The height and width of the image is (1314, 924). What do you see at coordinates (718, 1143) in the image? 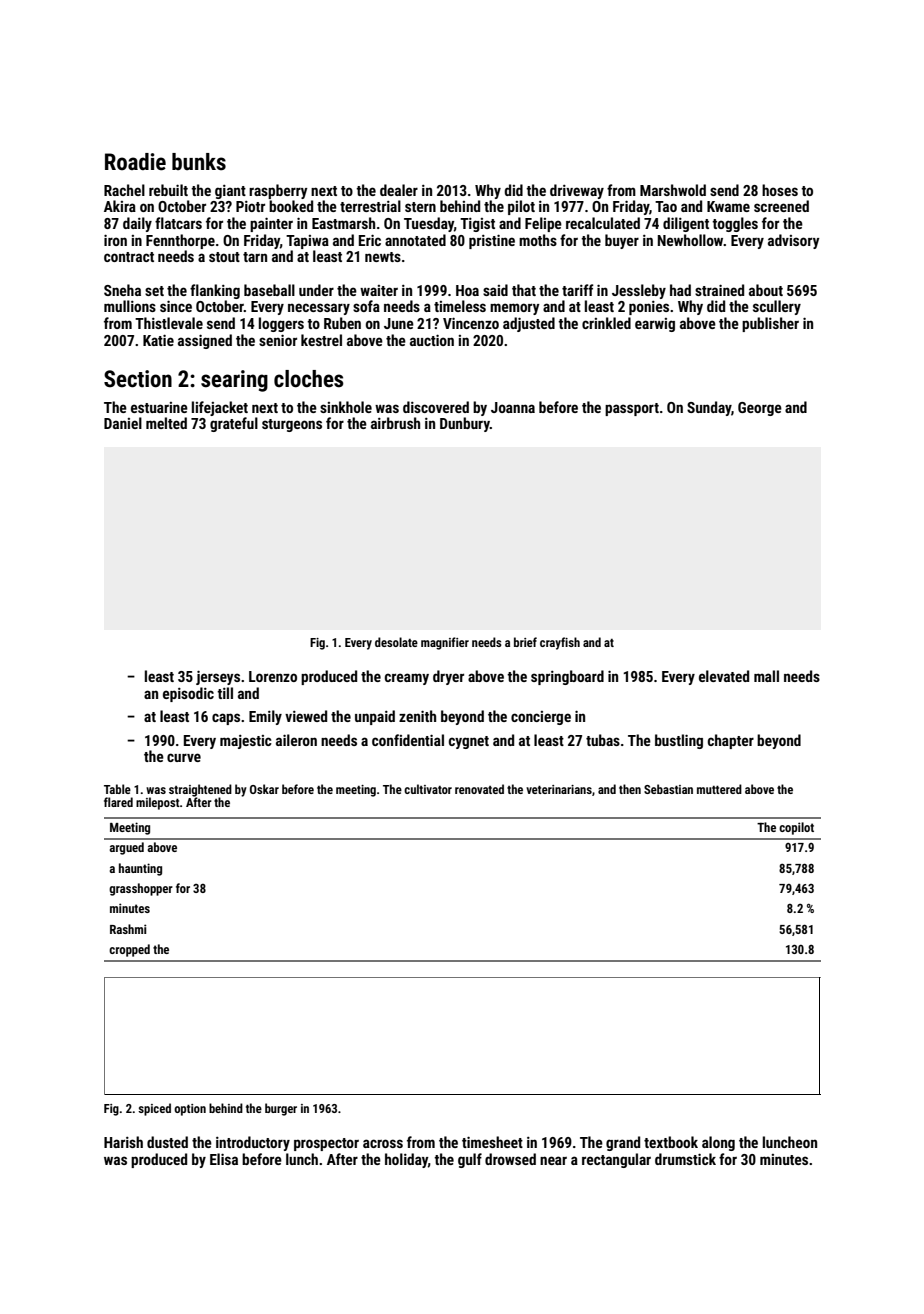
I see `along` at bounding box center [718, 1143].
